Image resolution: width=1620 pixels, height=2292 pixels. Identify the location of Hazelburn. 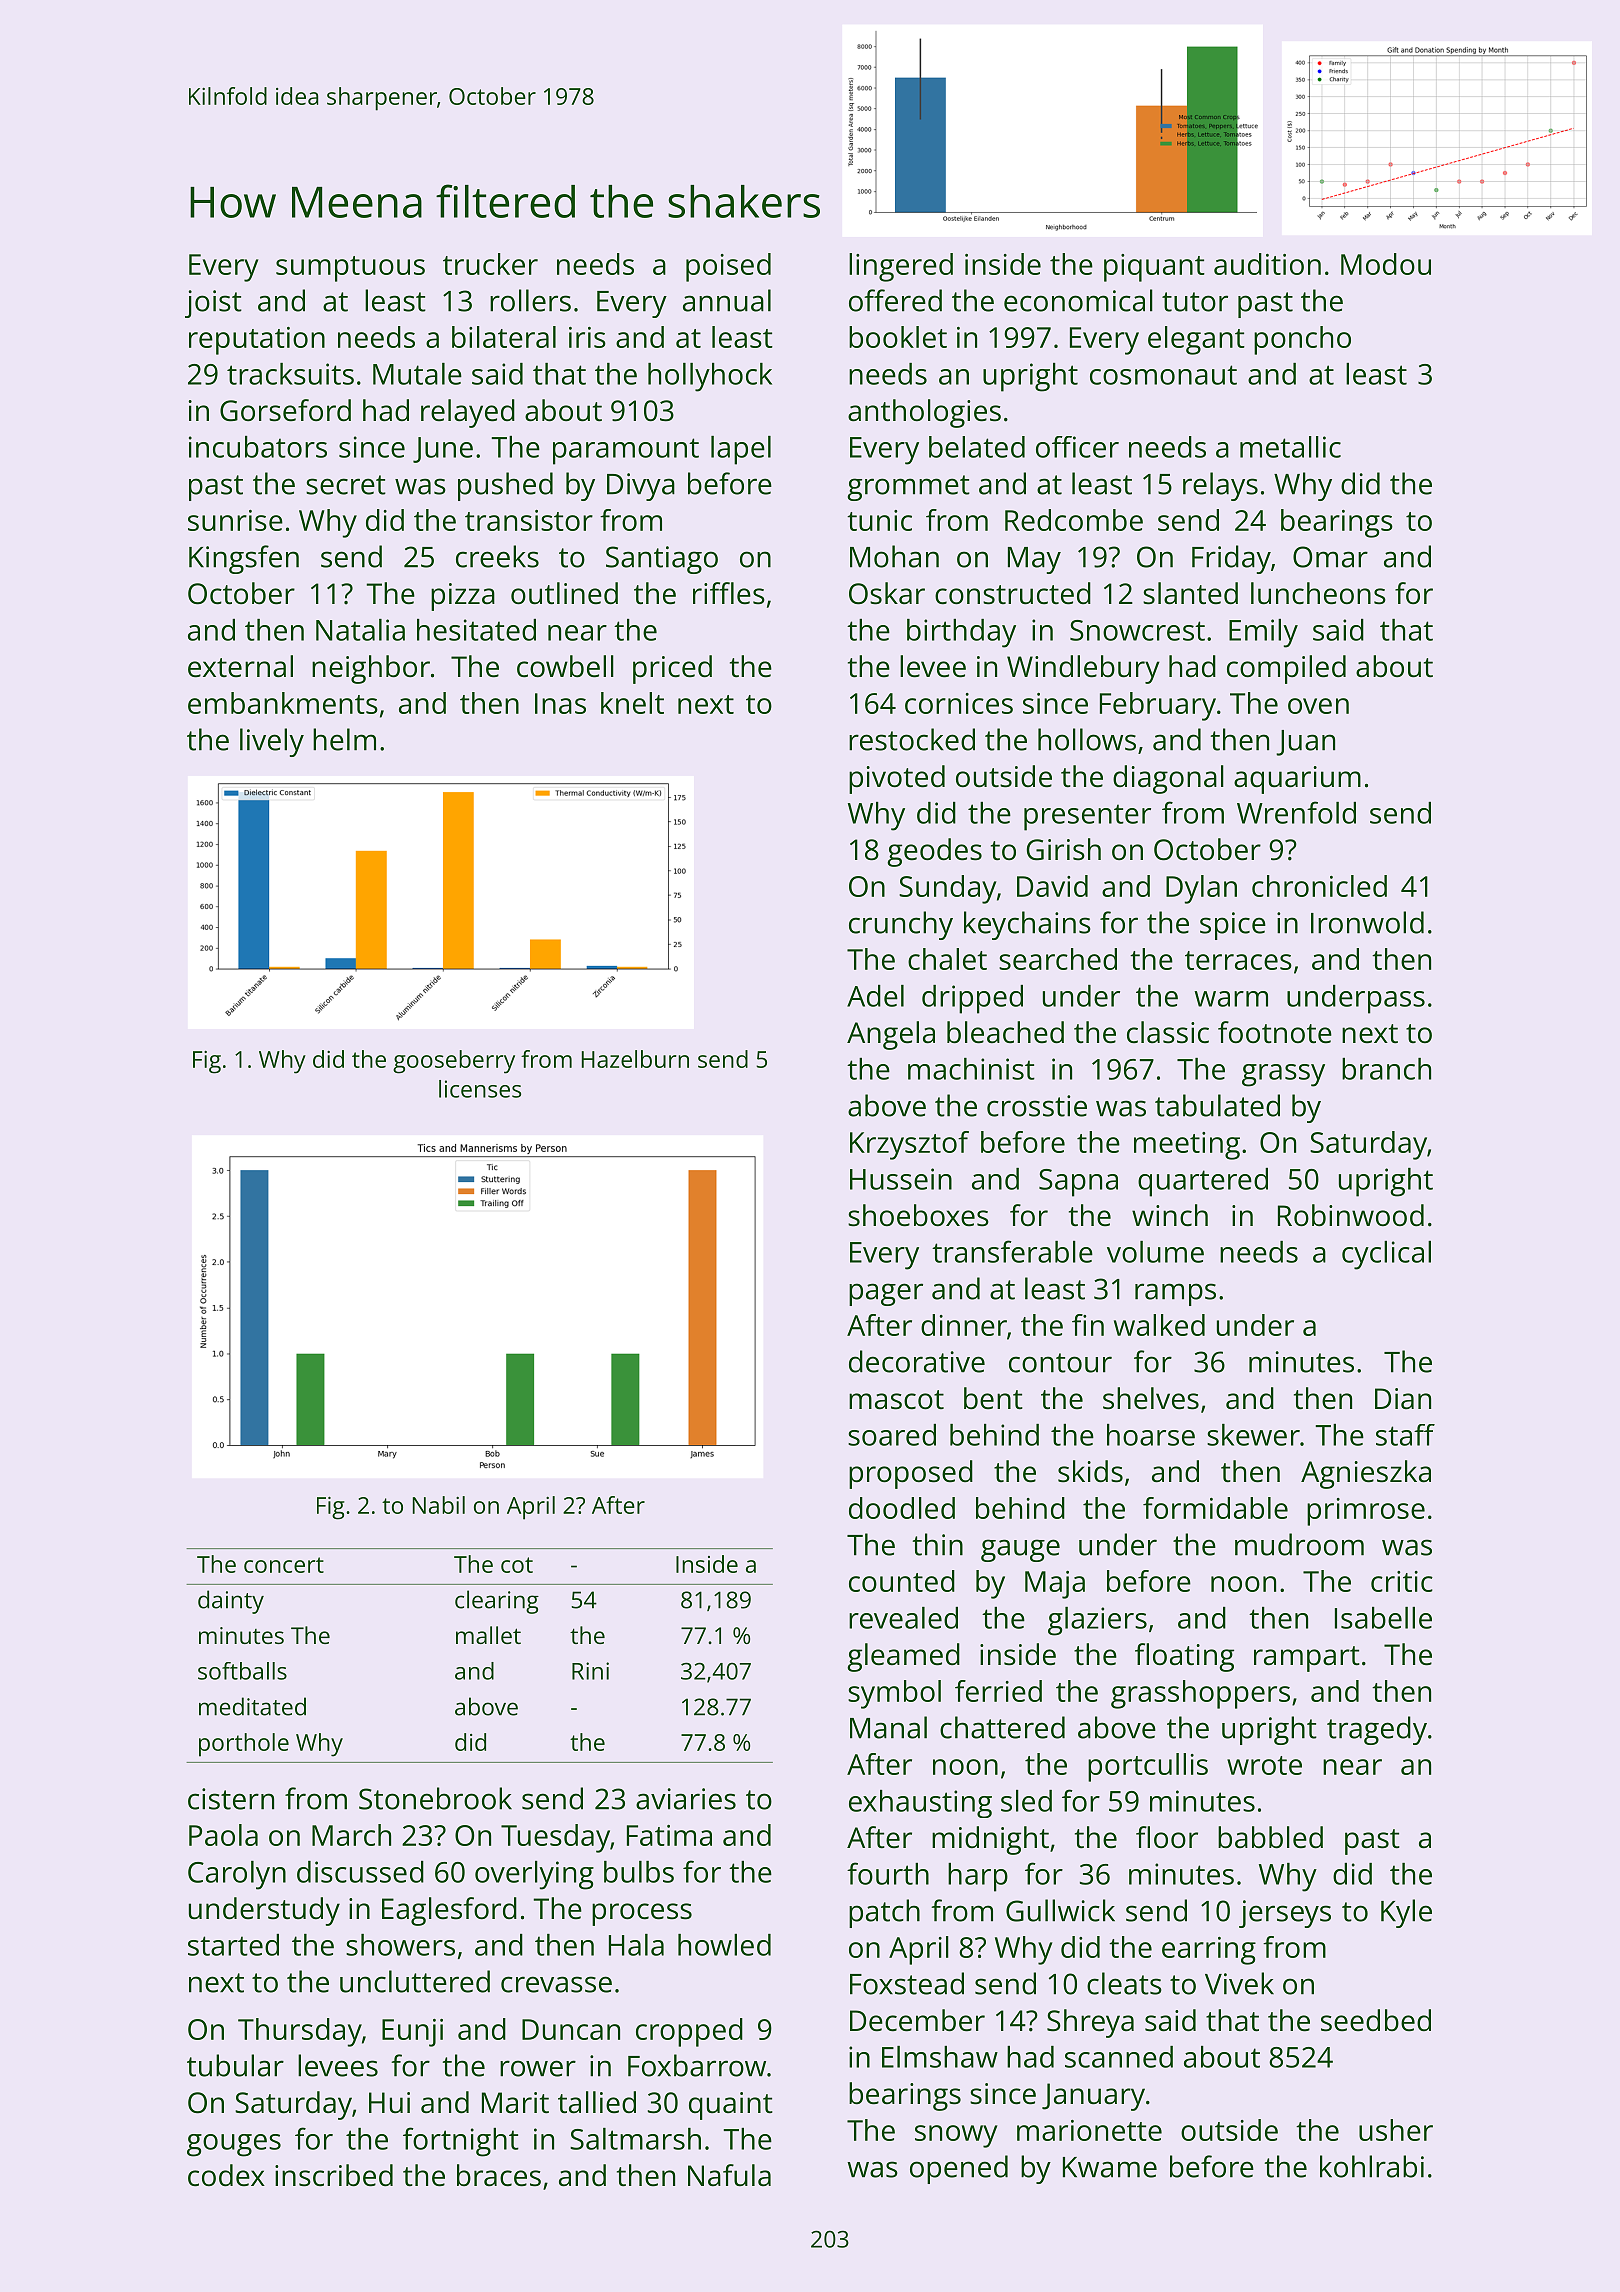
(635, 1059).
